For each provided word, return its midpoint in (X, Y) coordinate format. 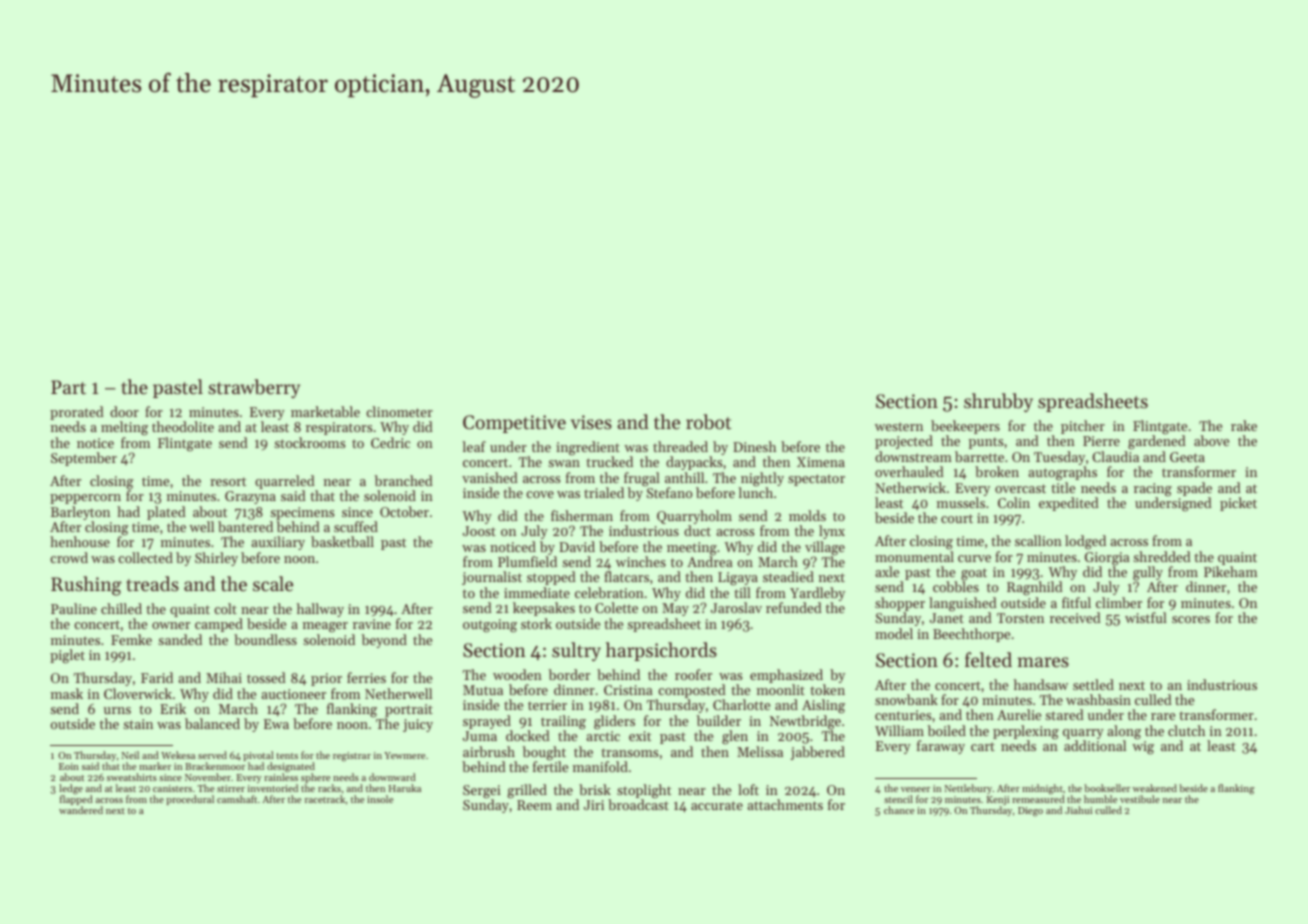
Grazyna (250, 497)
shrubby (998, 402)
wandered (81, 810)
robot (708, 422)
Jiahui (1078, 810)
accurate (717, 805)
